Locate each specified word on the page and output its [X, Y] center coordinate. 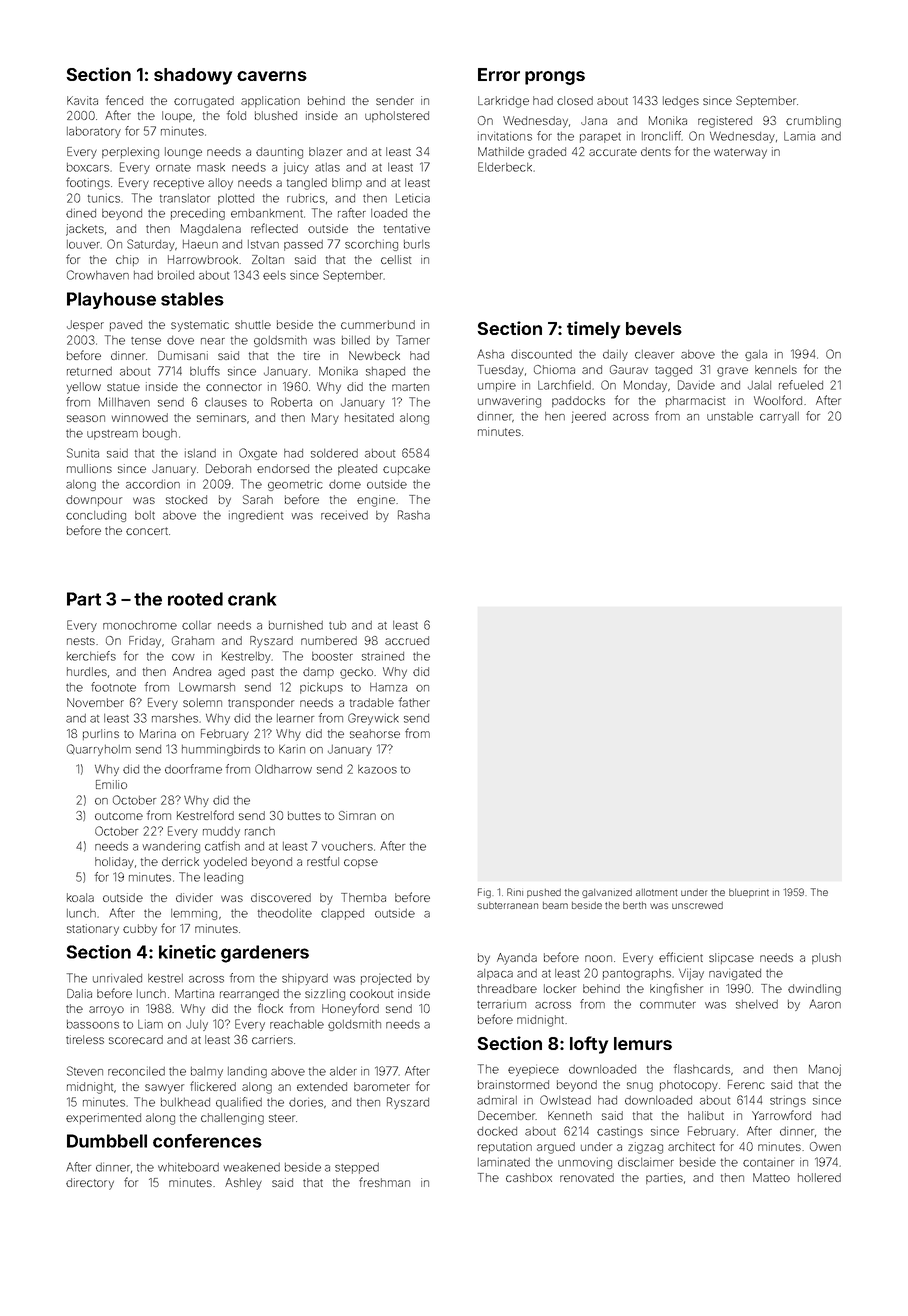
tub [337, 625]
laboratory [94, 132]
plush [826, 958]
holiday [114, 863]
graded [547, 153]
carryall [779, 417]
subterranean [508, 905]
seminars [221, 417]
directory [90, 1184]
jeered [588, 417]
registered [725, 122]
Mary [325, 419]
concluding [96, 516]
